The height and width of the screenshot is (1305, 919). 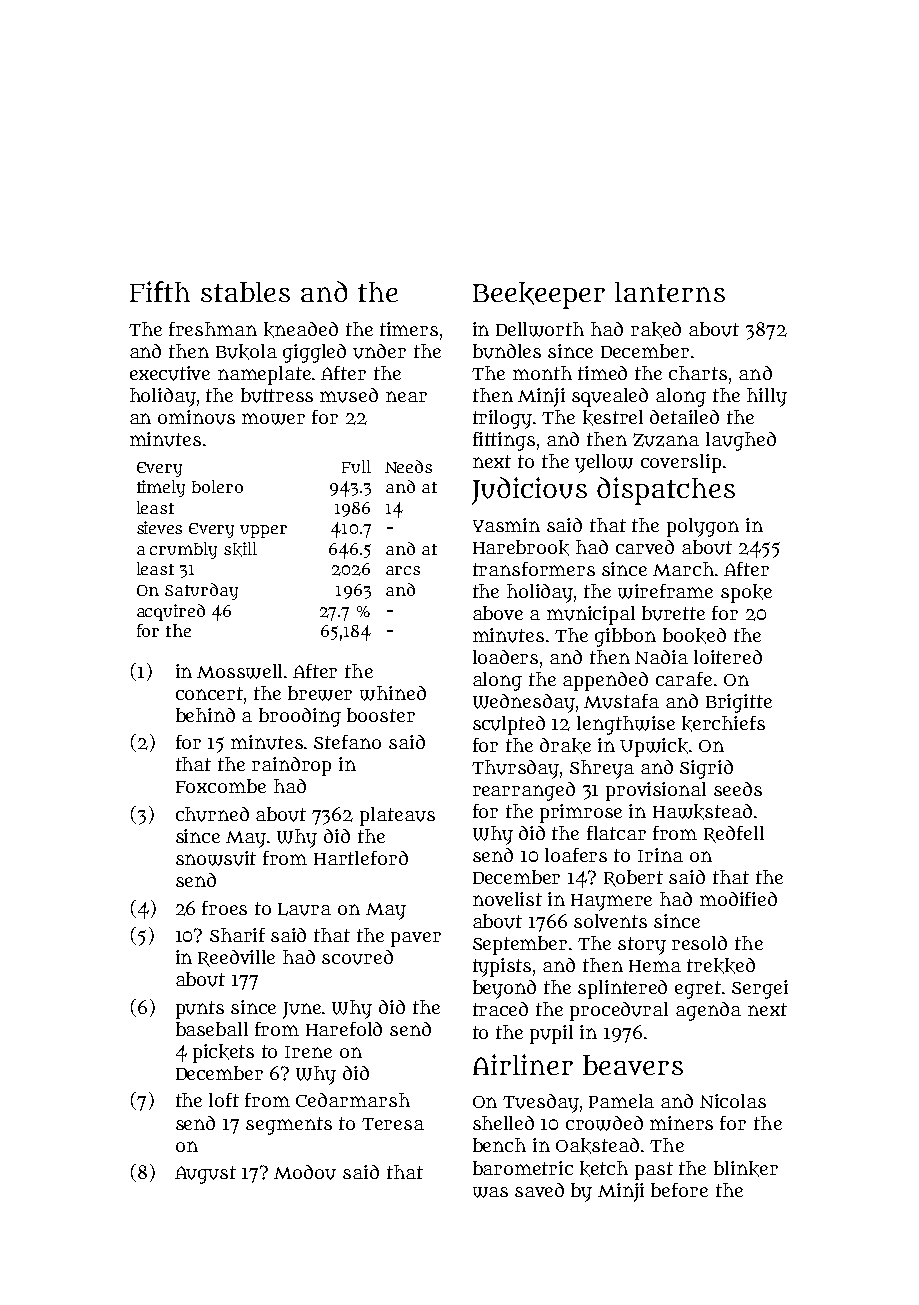 I want to click on booster, so click(x=381, y=715).
